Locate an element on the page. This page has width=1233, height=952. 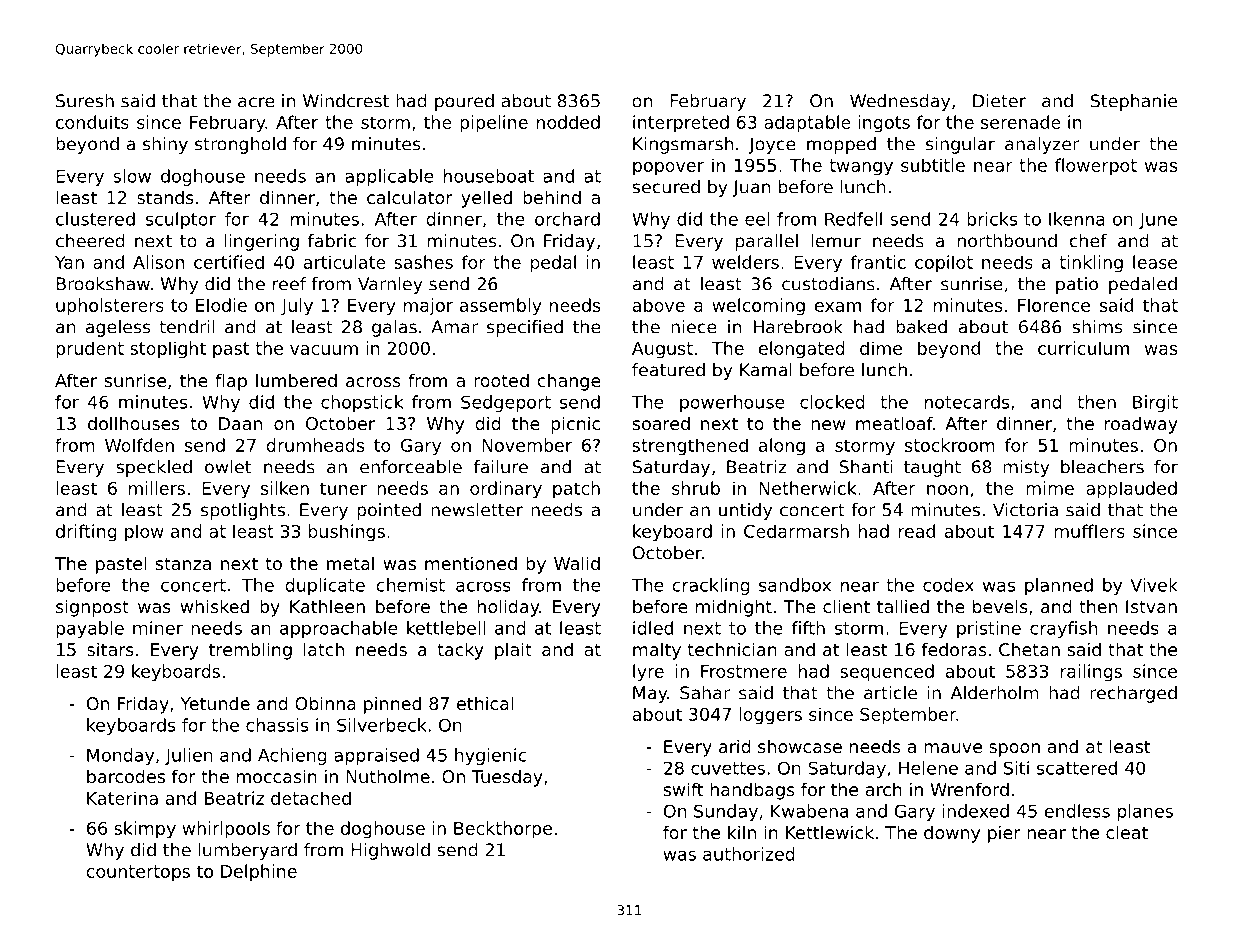
failure is located at coordinates (501, 467).
